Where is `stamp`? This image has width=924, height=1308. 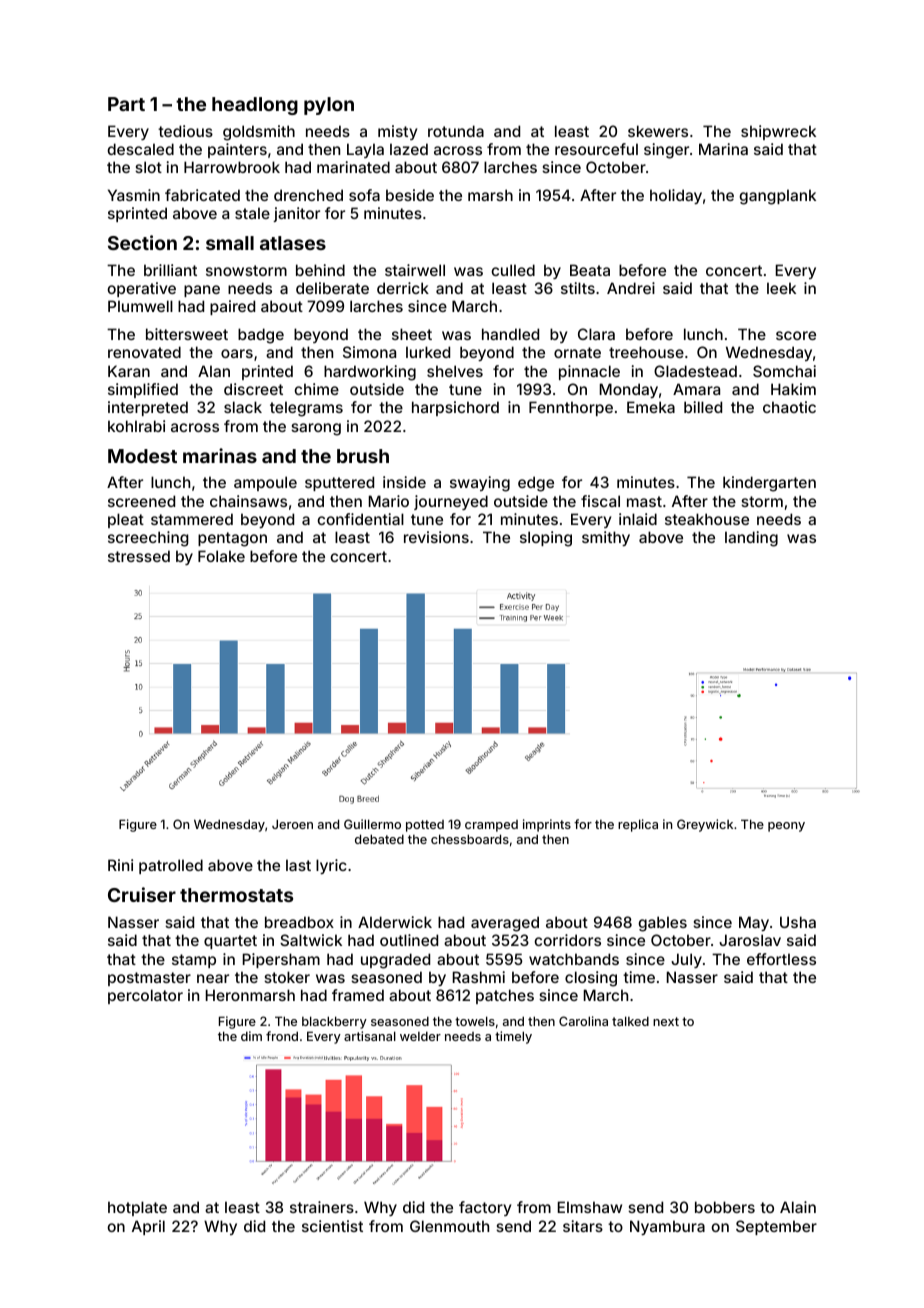 stamp is located at coordinates (194, 961).
